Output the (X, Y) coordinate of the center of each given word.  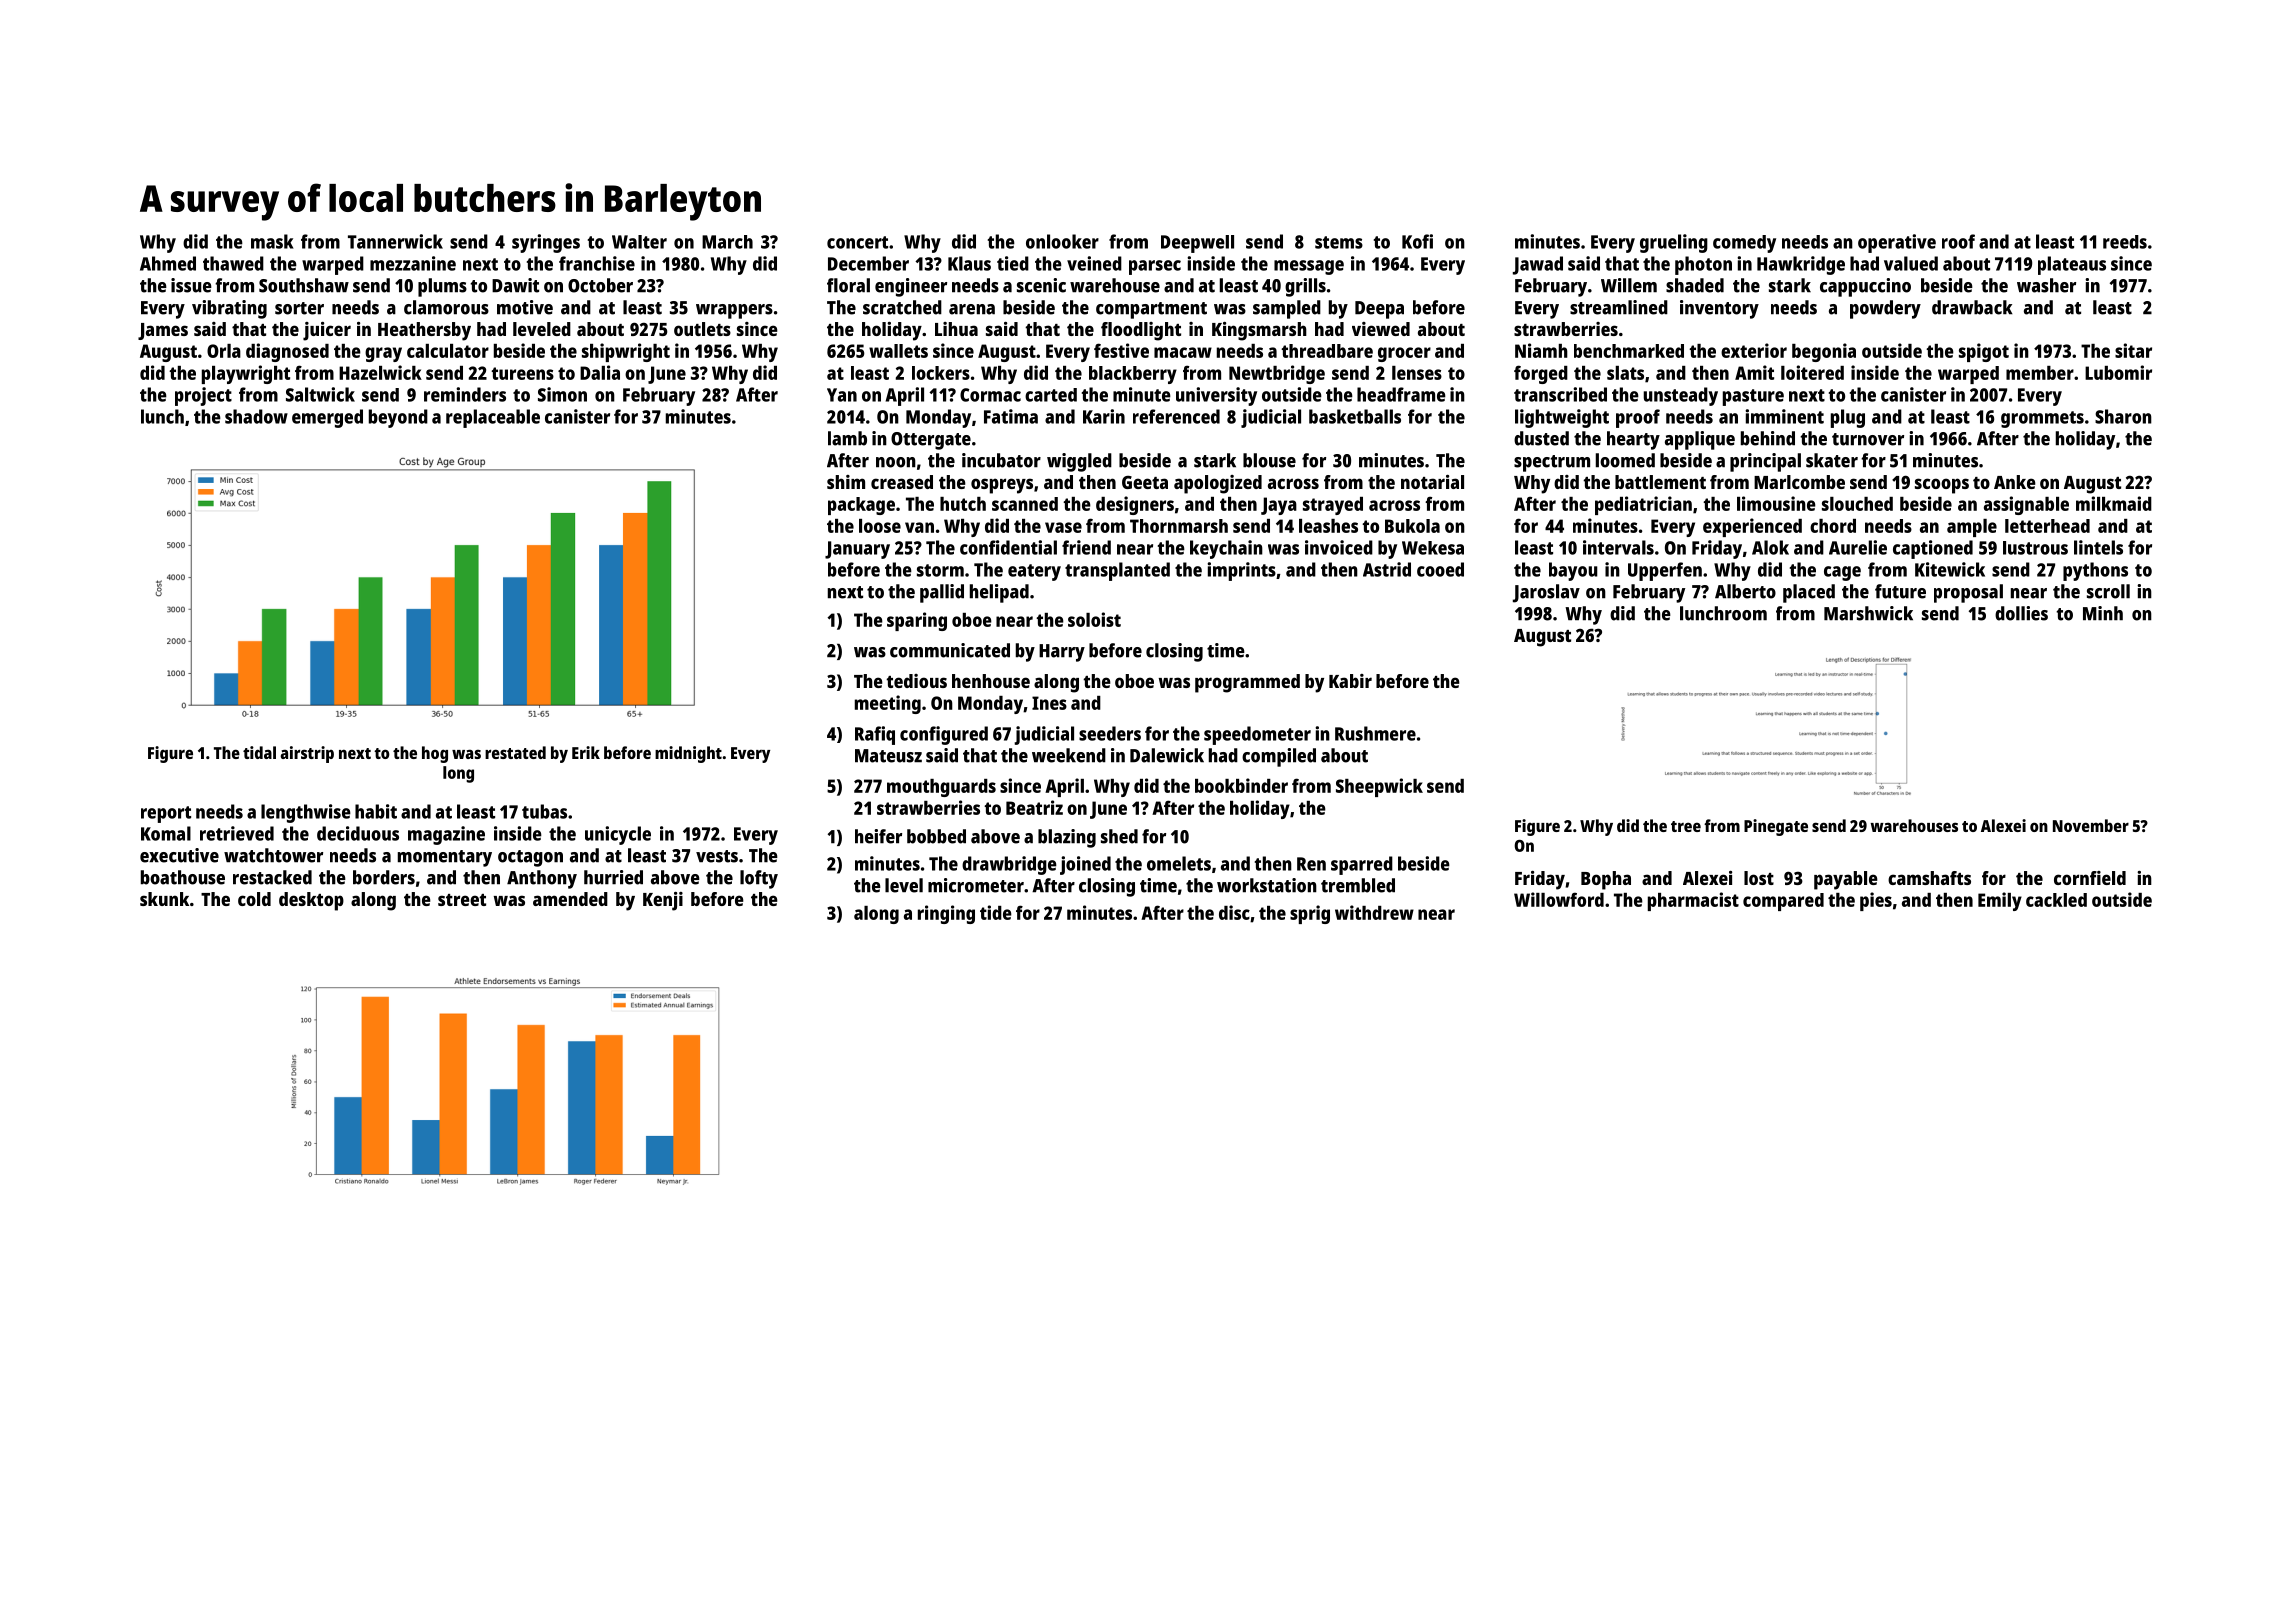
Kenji (663, 901)
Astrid (1387, 569)
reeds (2125, 242)
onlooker (1062, 241)
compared (1783, 902)
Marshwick (1868, 613)
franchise (597, 263)
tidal (259, 752)
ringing (946, 914)
